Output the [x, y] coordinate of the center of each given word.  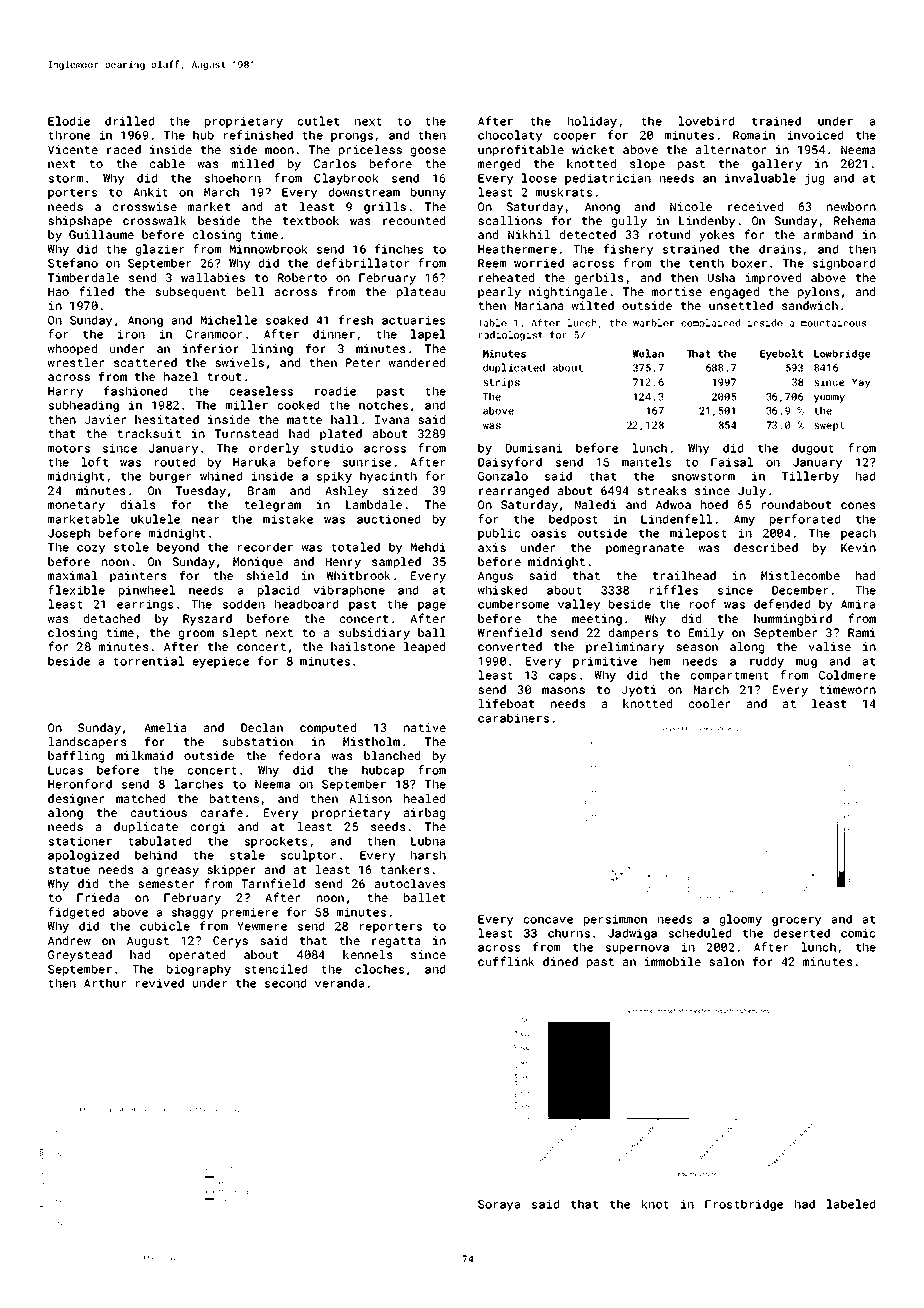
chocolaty [510, 136]
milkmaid [144, 755]
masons [563, 690]
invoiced [815, 135]
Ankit [150, 192]
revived [160, 983]
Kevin [858, 547]
